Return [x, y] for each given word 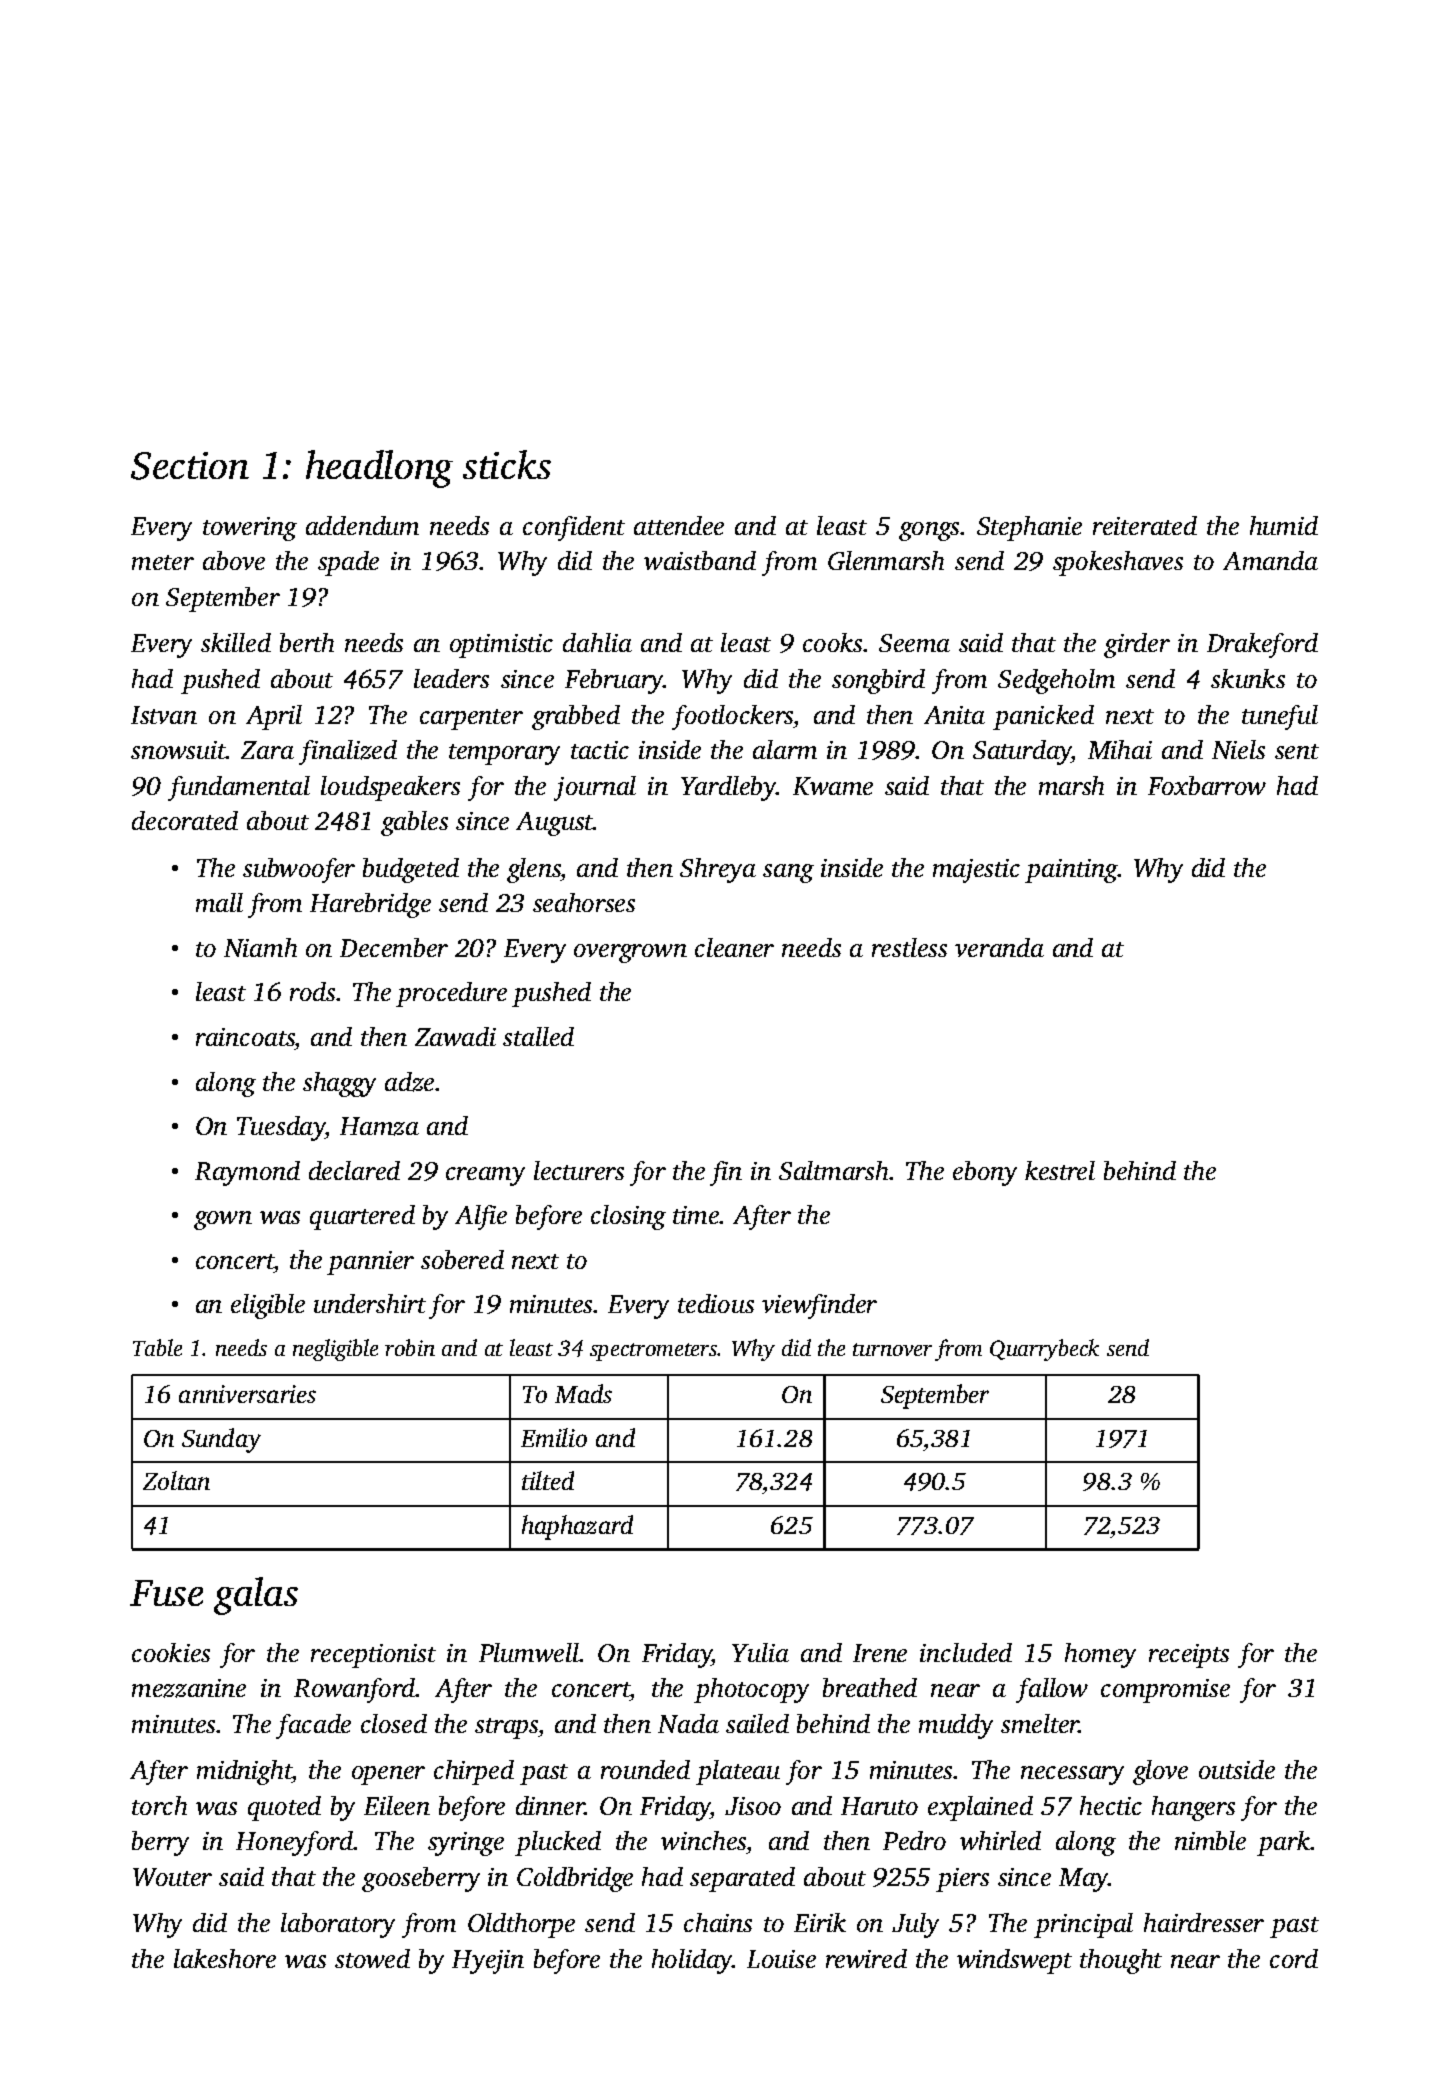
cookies [171, 1652]
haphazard [577, 1527]
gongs [929, 531]
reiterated [1145, 525]
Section [190, 466]
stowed [372, 1958]
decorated [185, 820]
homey [1100, 1655]
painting [1071, 871]
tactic [600, 750]
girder [1137, 645]
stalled [538, 1036]
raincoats [245, 1037]
